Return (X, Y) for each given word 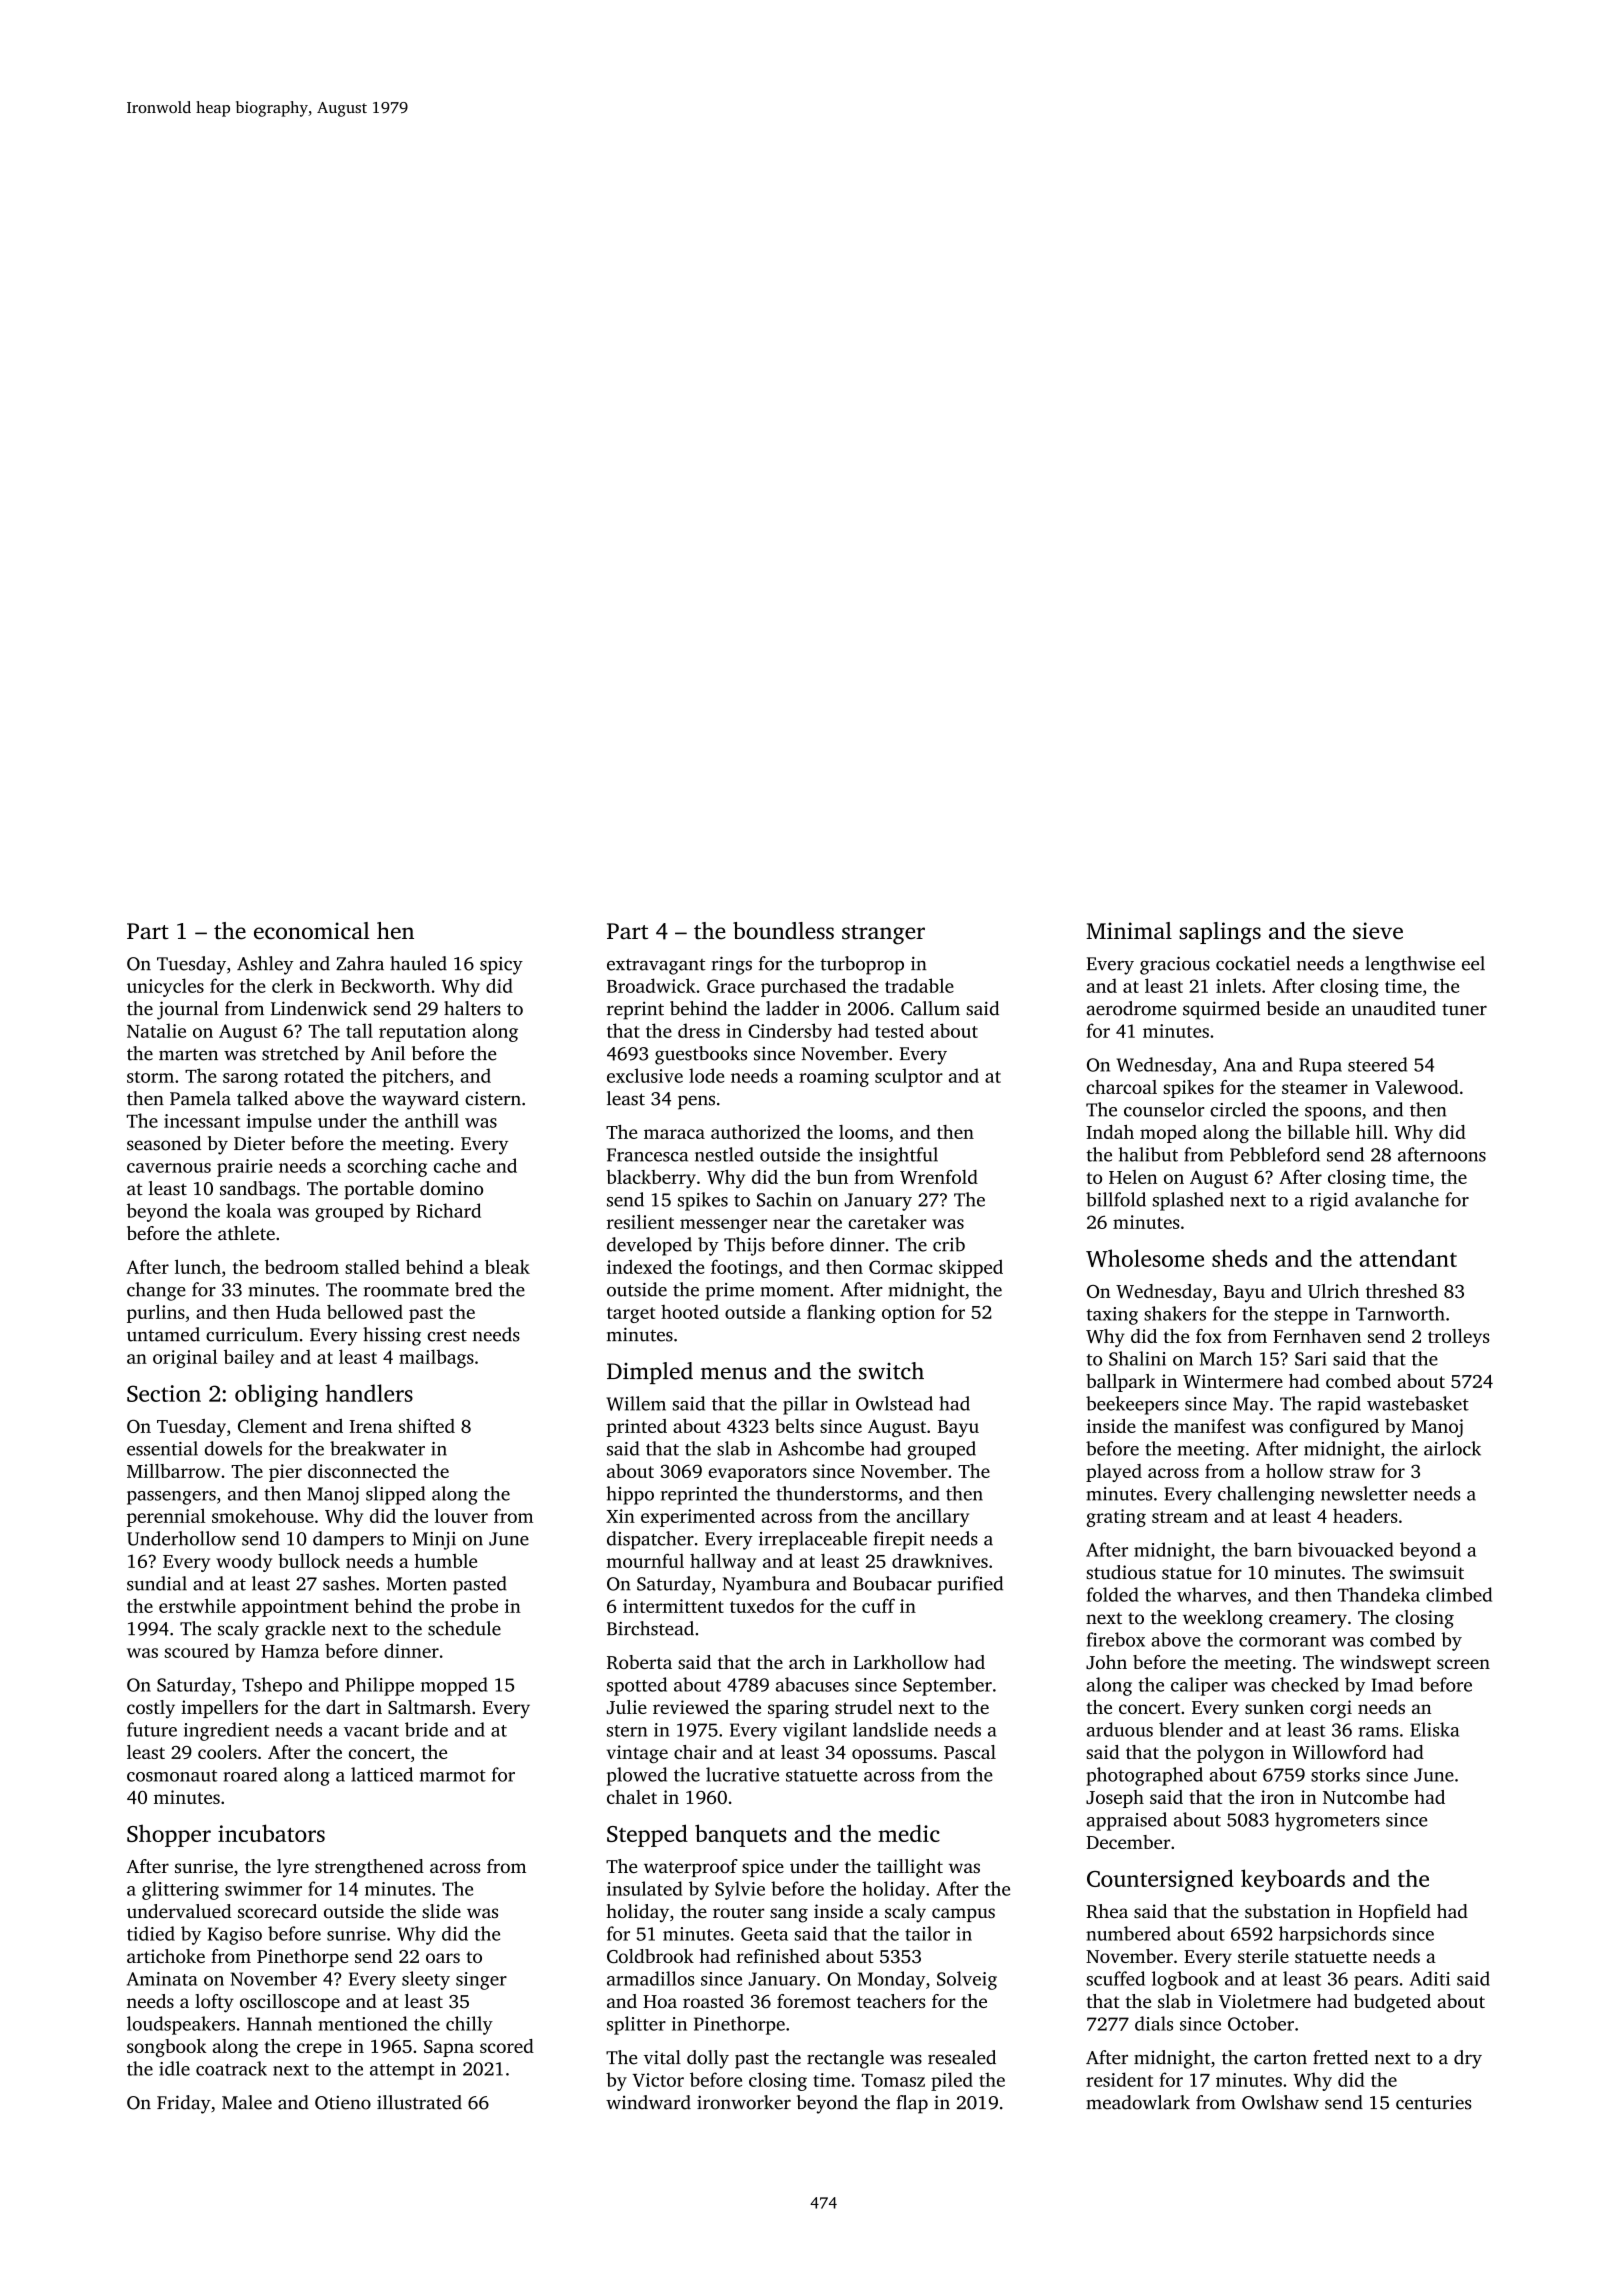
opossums (892, 1756)
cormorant (1282, 1641)
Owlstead (894, 1403)
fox (1209, 1336)
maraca (674, 1134)
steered (1377, 1064)
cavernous (169, 1168)
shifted (427, 1426)
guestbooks (701, 1055)
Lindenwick (319, 1008)
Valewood (1417, 1087)
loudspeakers (181, 2025)
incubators (271, 1833)
